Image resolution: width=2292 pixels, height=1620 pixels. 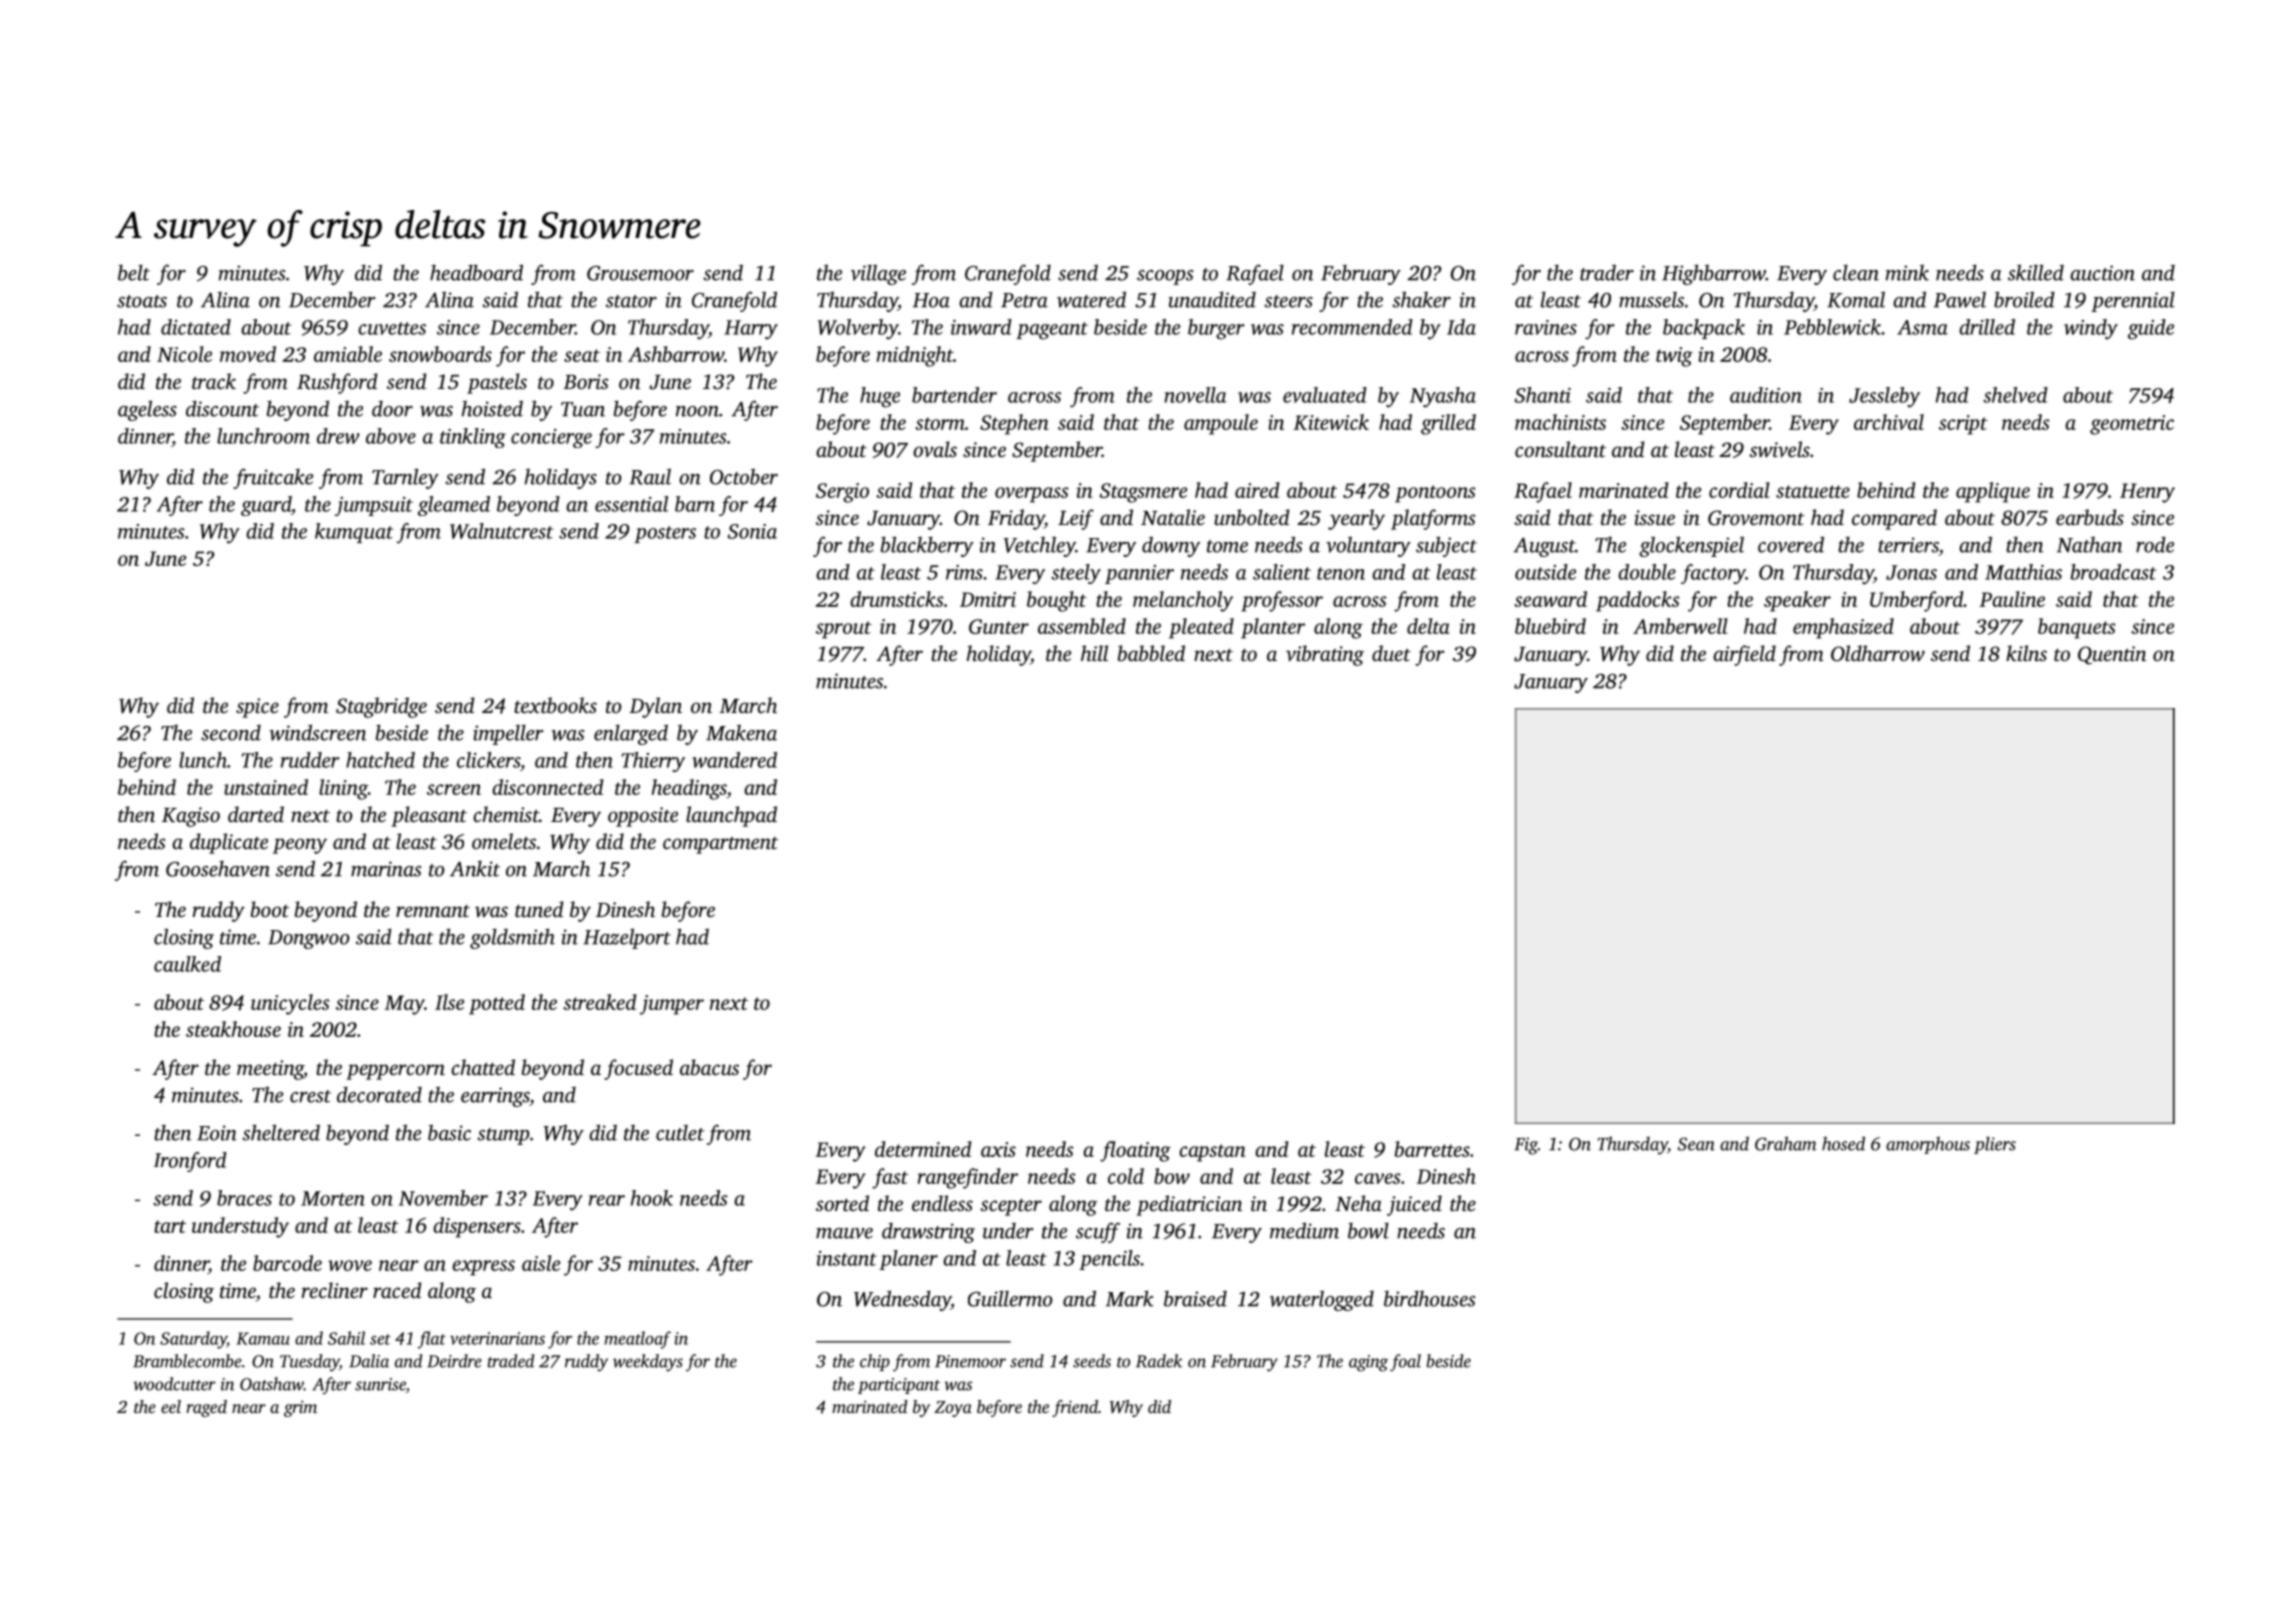 What do you see at coordinates (266, 787) in the screenshot?
I see `unstained` at bounding box center [266, 787].
